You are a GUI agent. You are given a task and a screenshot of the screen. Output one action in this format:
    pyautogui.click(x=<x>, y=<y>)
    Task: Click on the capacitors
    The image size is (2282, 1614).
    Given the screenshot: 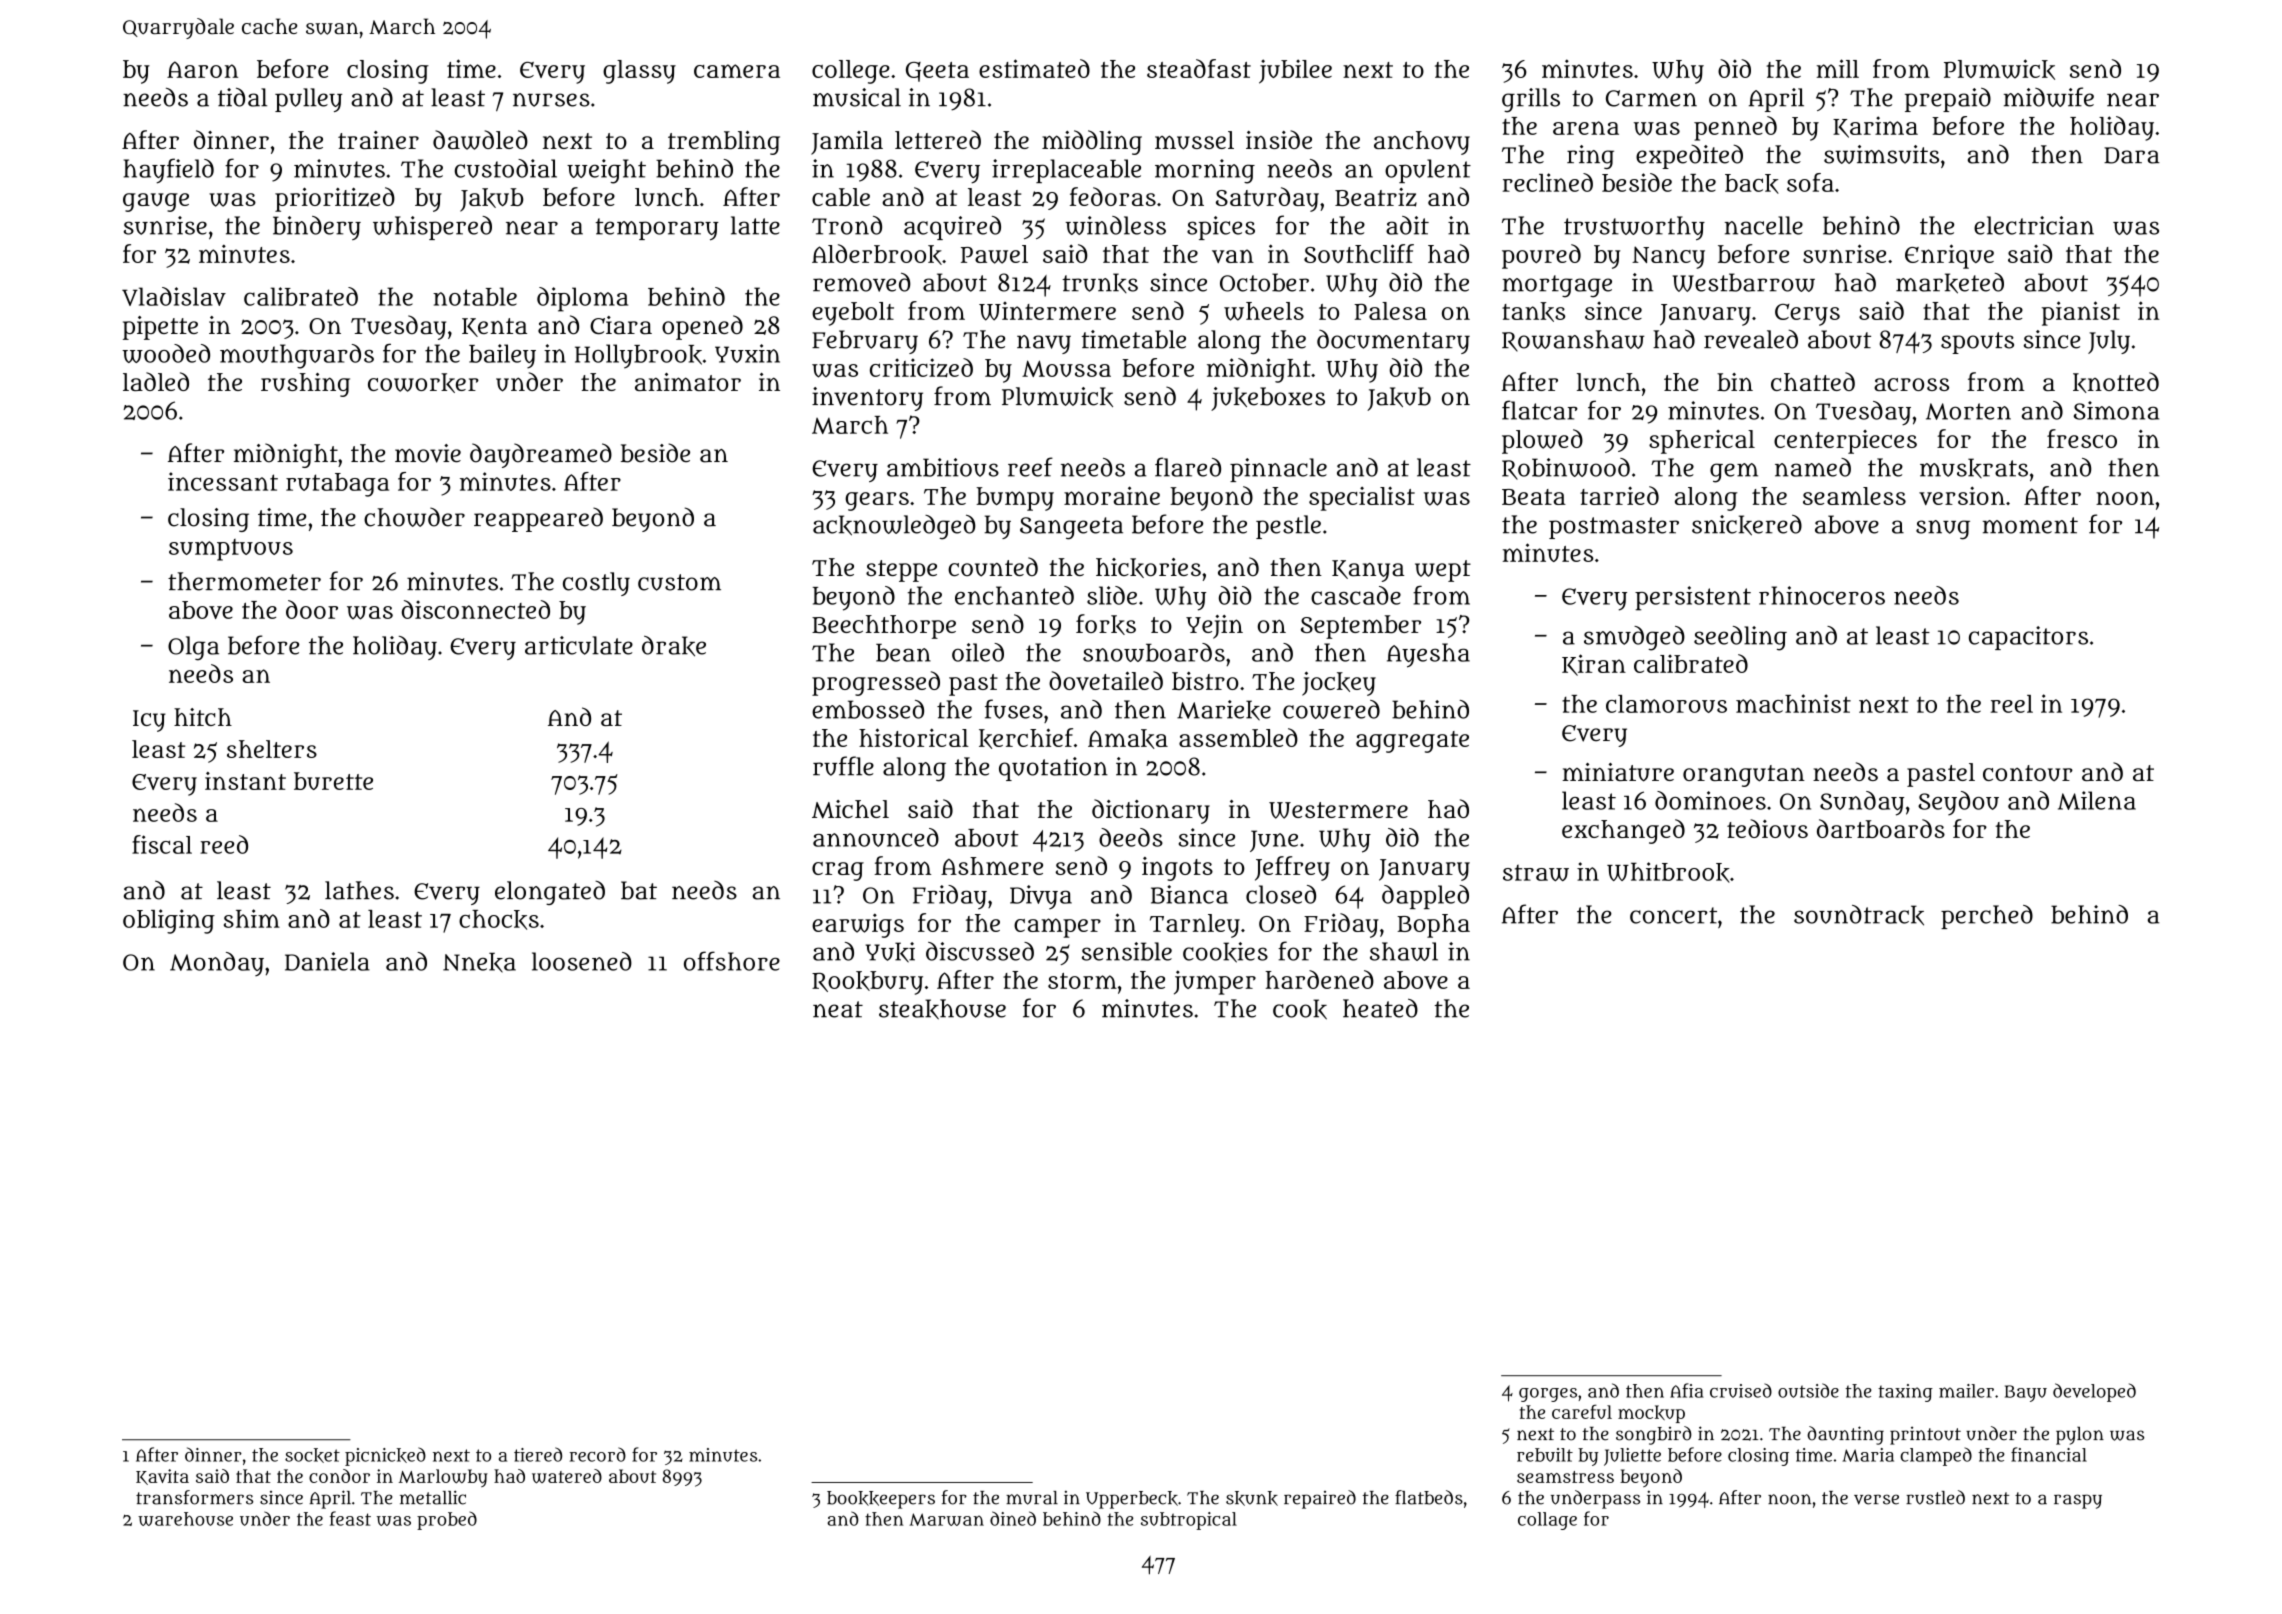 What is the action you would take?
    pyautogui.click(x=2028, y=638)
